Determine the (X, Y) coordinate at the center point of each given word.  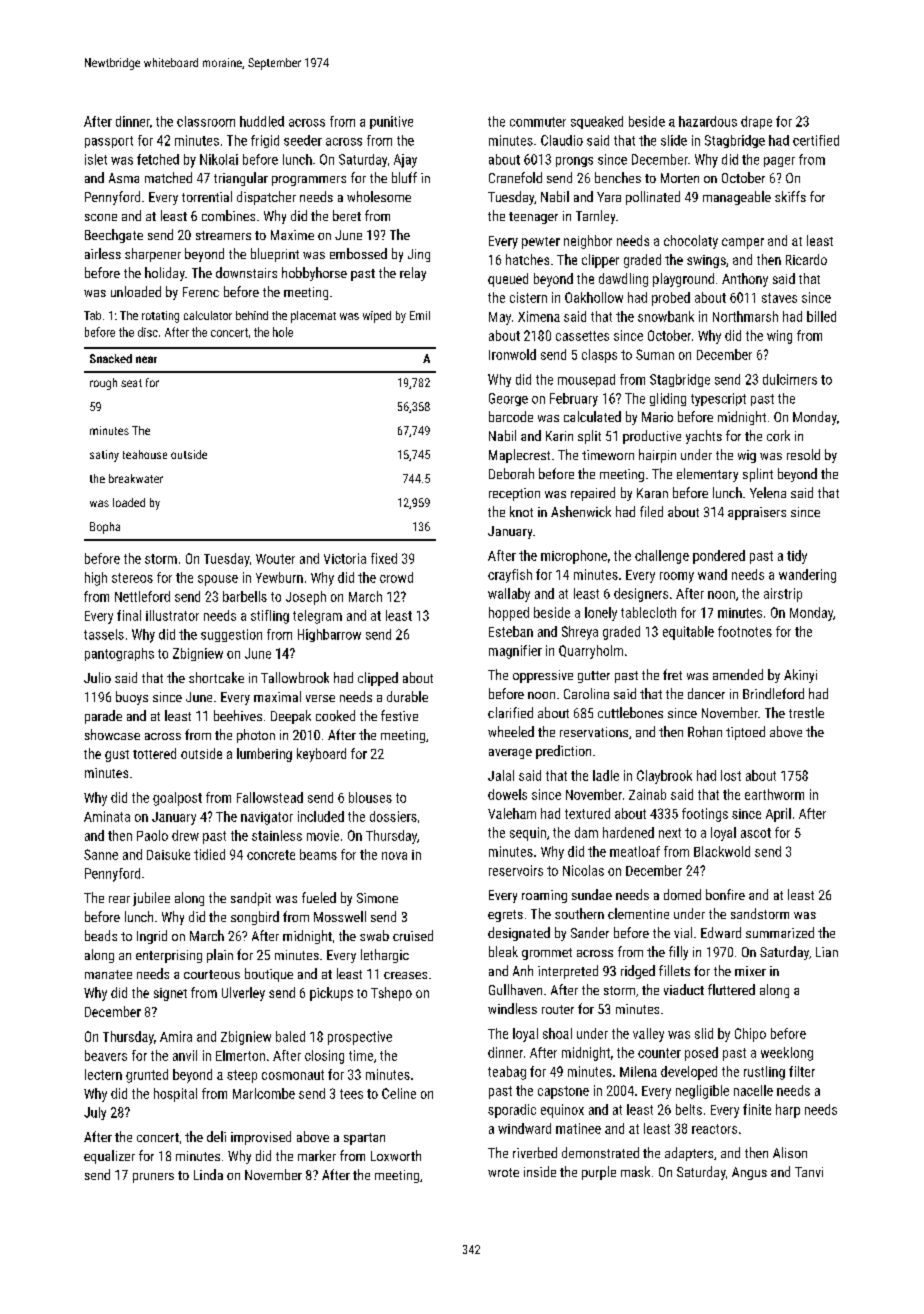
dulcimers (790, 379)
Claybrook (664, 777)
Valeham (512, 813)
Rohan (705, 731)
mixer (750, 971)
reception (514, 494)
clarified (510, 712)
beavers (106, 1055)
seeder (303, 140)
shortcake (216, 677)
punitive (391, 122)
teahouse (145, 454)
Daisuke (168, 854)
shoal (557, 1033)
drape (756, 122)
